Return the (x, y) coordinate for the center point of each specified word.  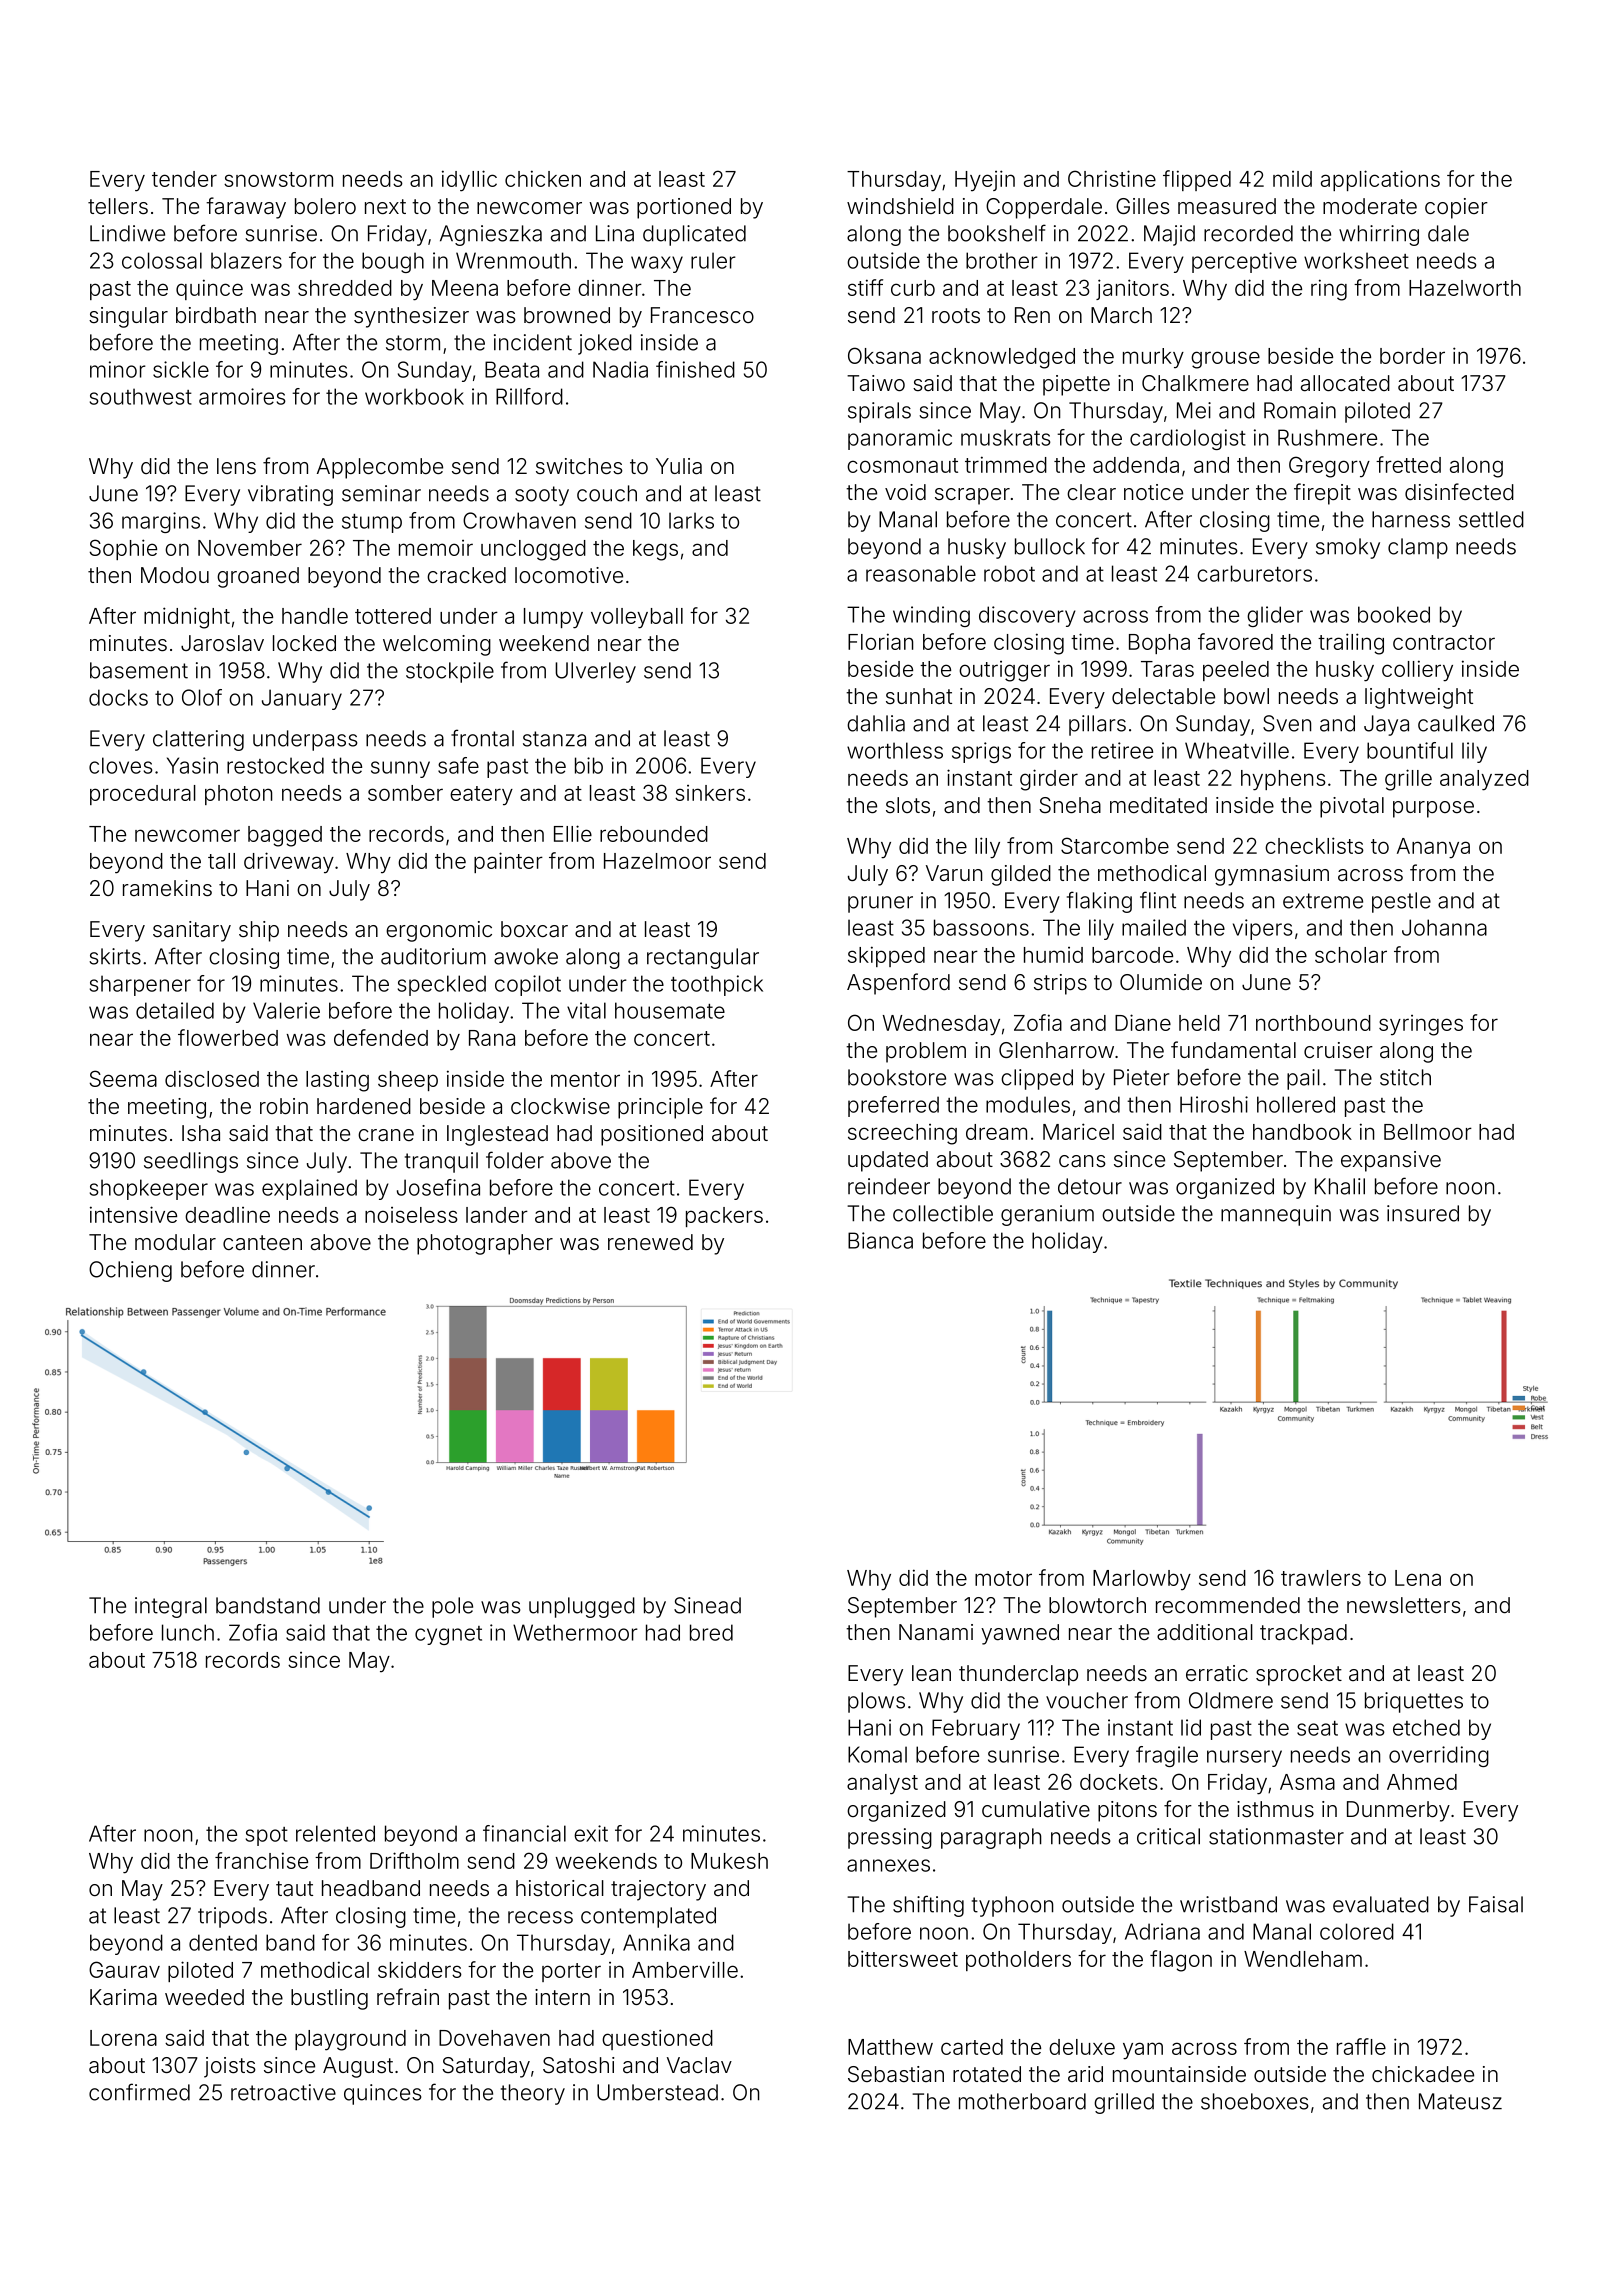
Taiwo (876, 383)
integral (171, 1607)
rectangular (703, 958)
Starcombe (1115, 845)
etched (1426, 1727)
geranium (1047, 1215)
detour (1090, 1186)
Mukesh (729, 1861)
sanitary (192, 931)
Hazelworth (1465, 288)
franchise (261, 1860)
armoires (242, 396)
